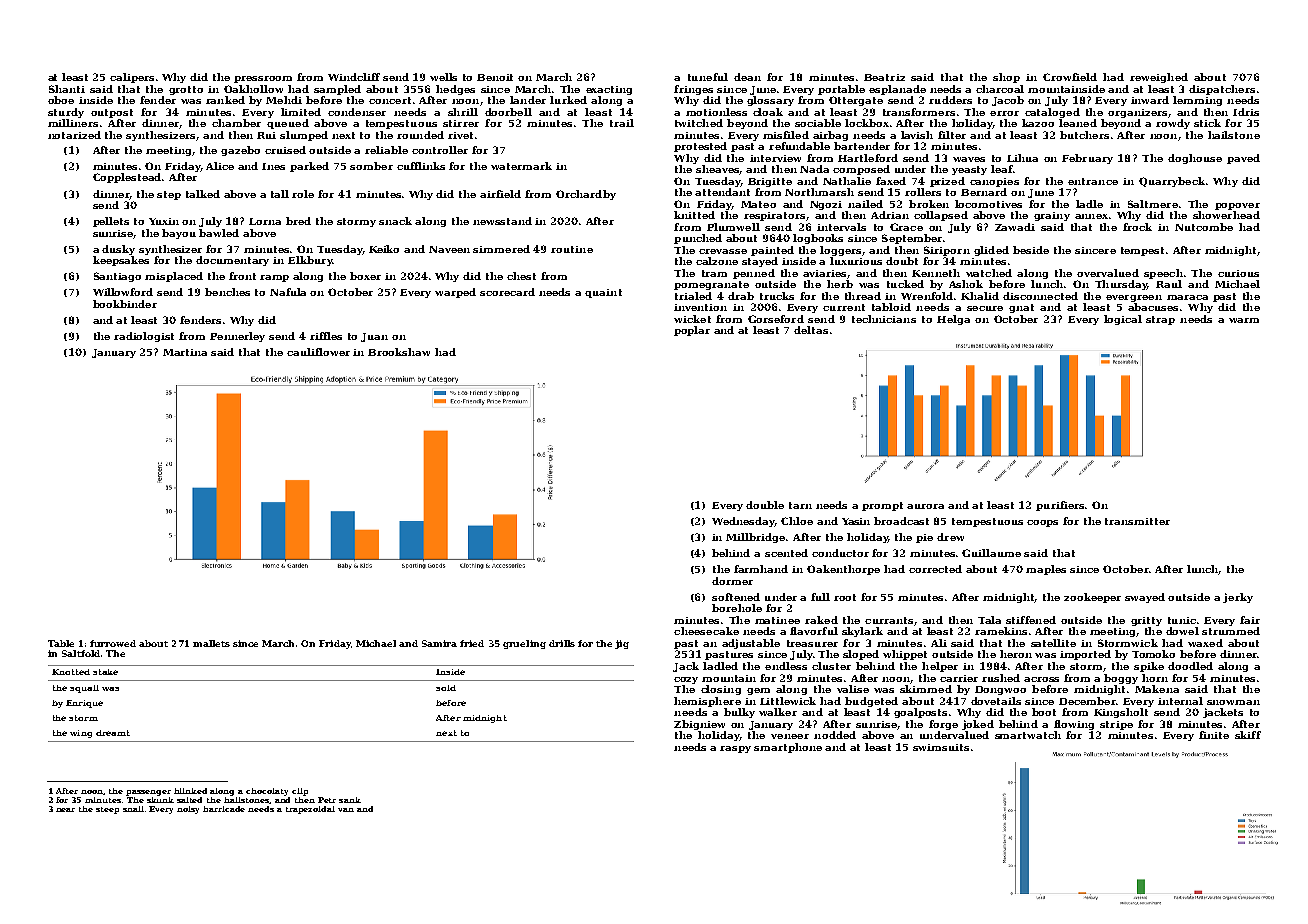  Describe the element at coordinates (1137, 113) in the page. I see `organizers` at that location.
